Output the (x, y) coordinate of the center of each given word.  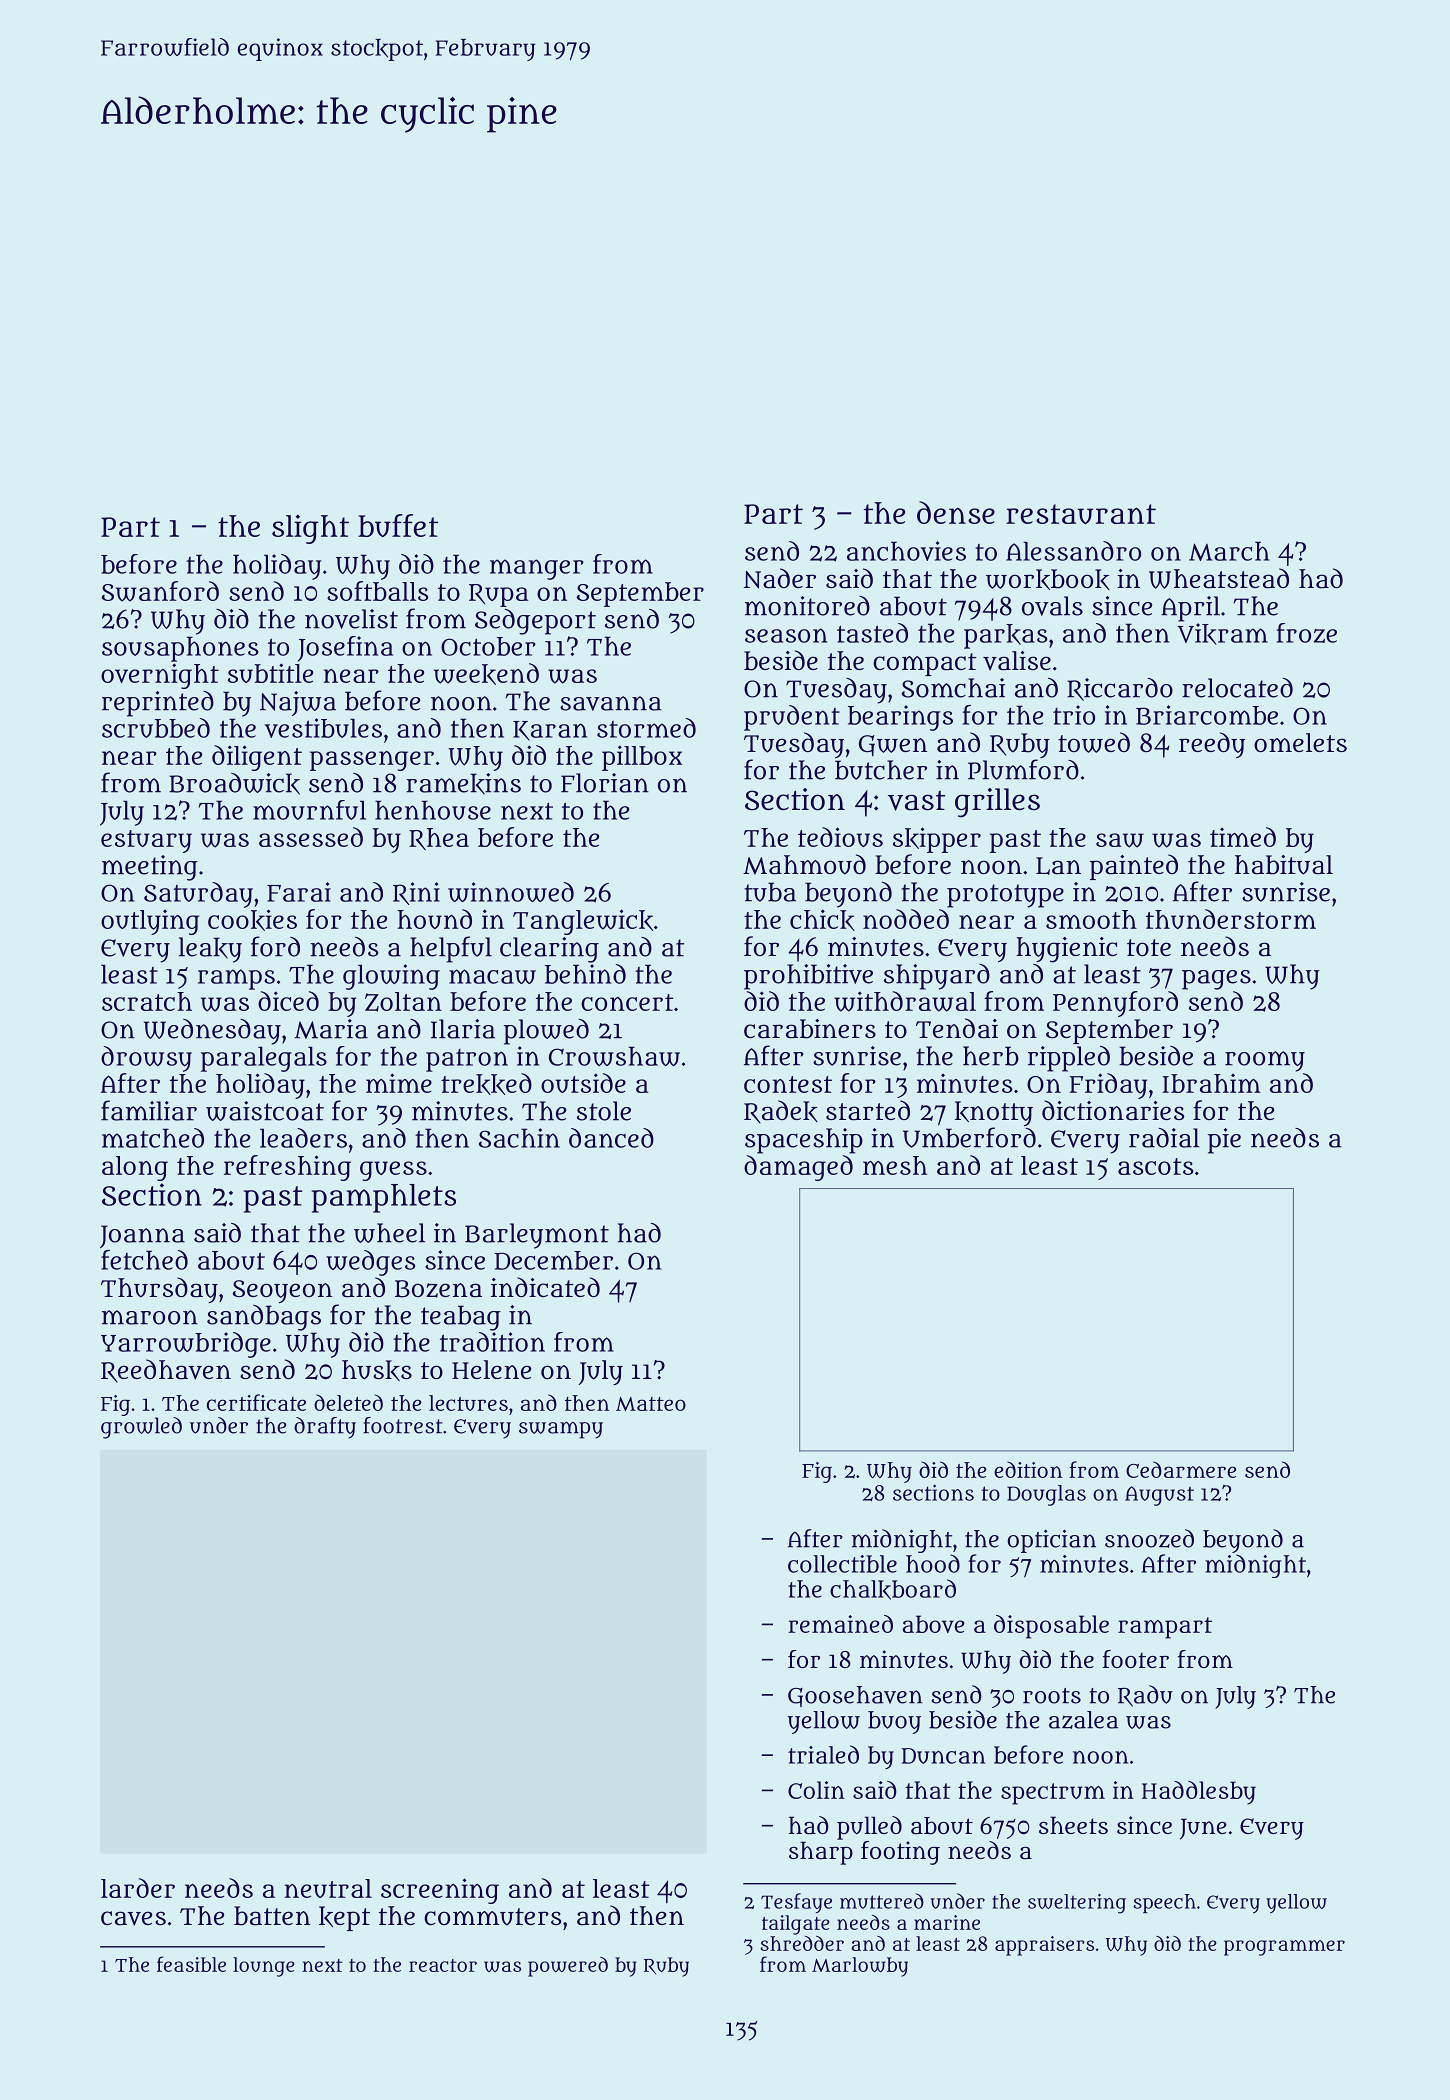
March (1229, 551)
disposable (1051, 1627)
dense (956, 512)
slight (310, 529)
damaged (798, 1168)
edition (1028, 1469)
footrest (403, 1425)
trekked (486, 1084)
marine (947, 1922)
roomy (1265, 1061)
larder (138, 1888)
